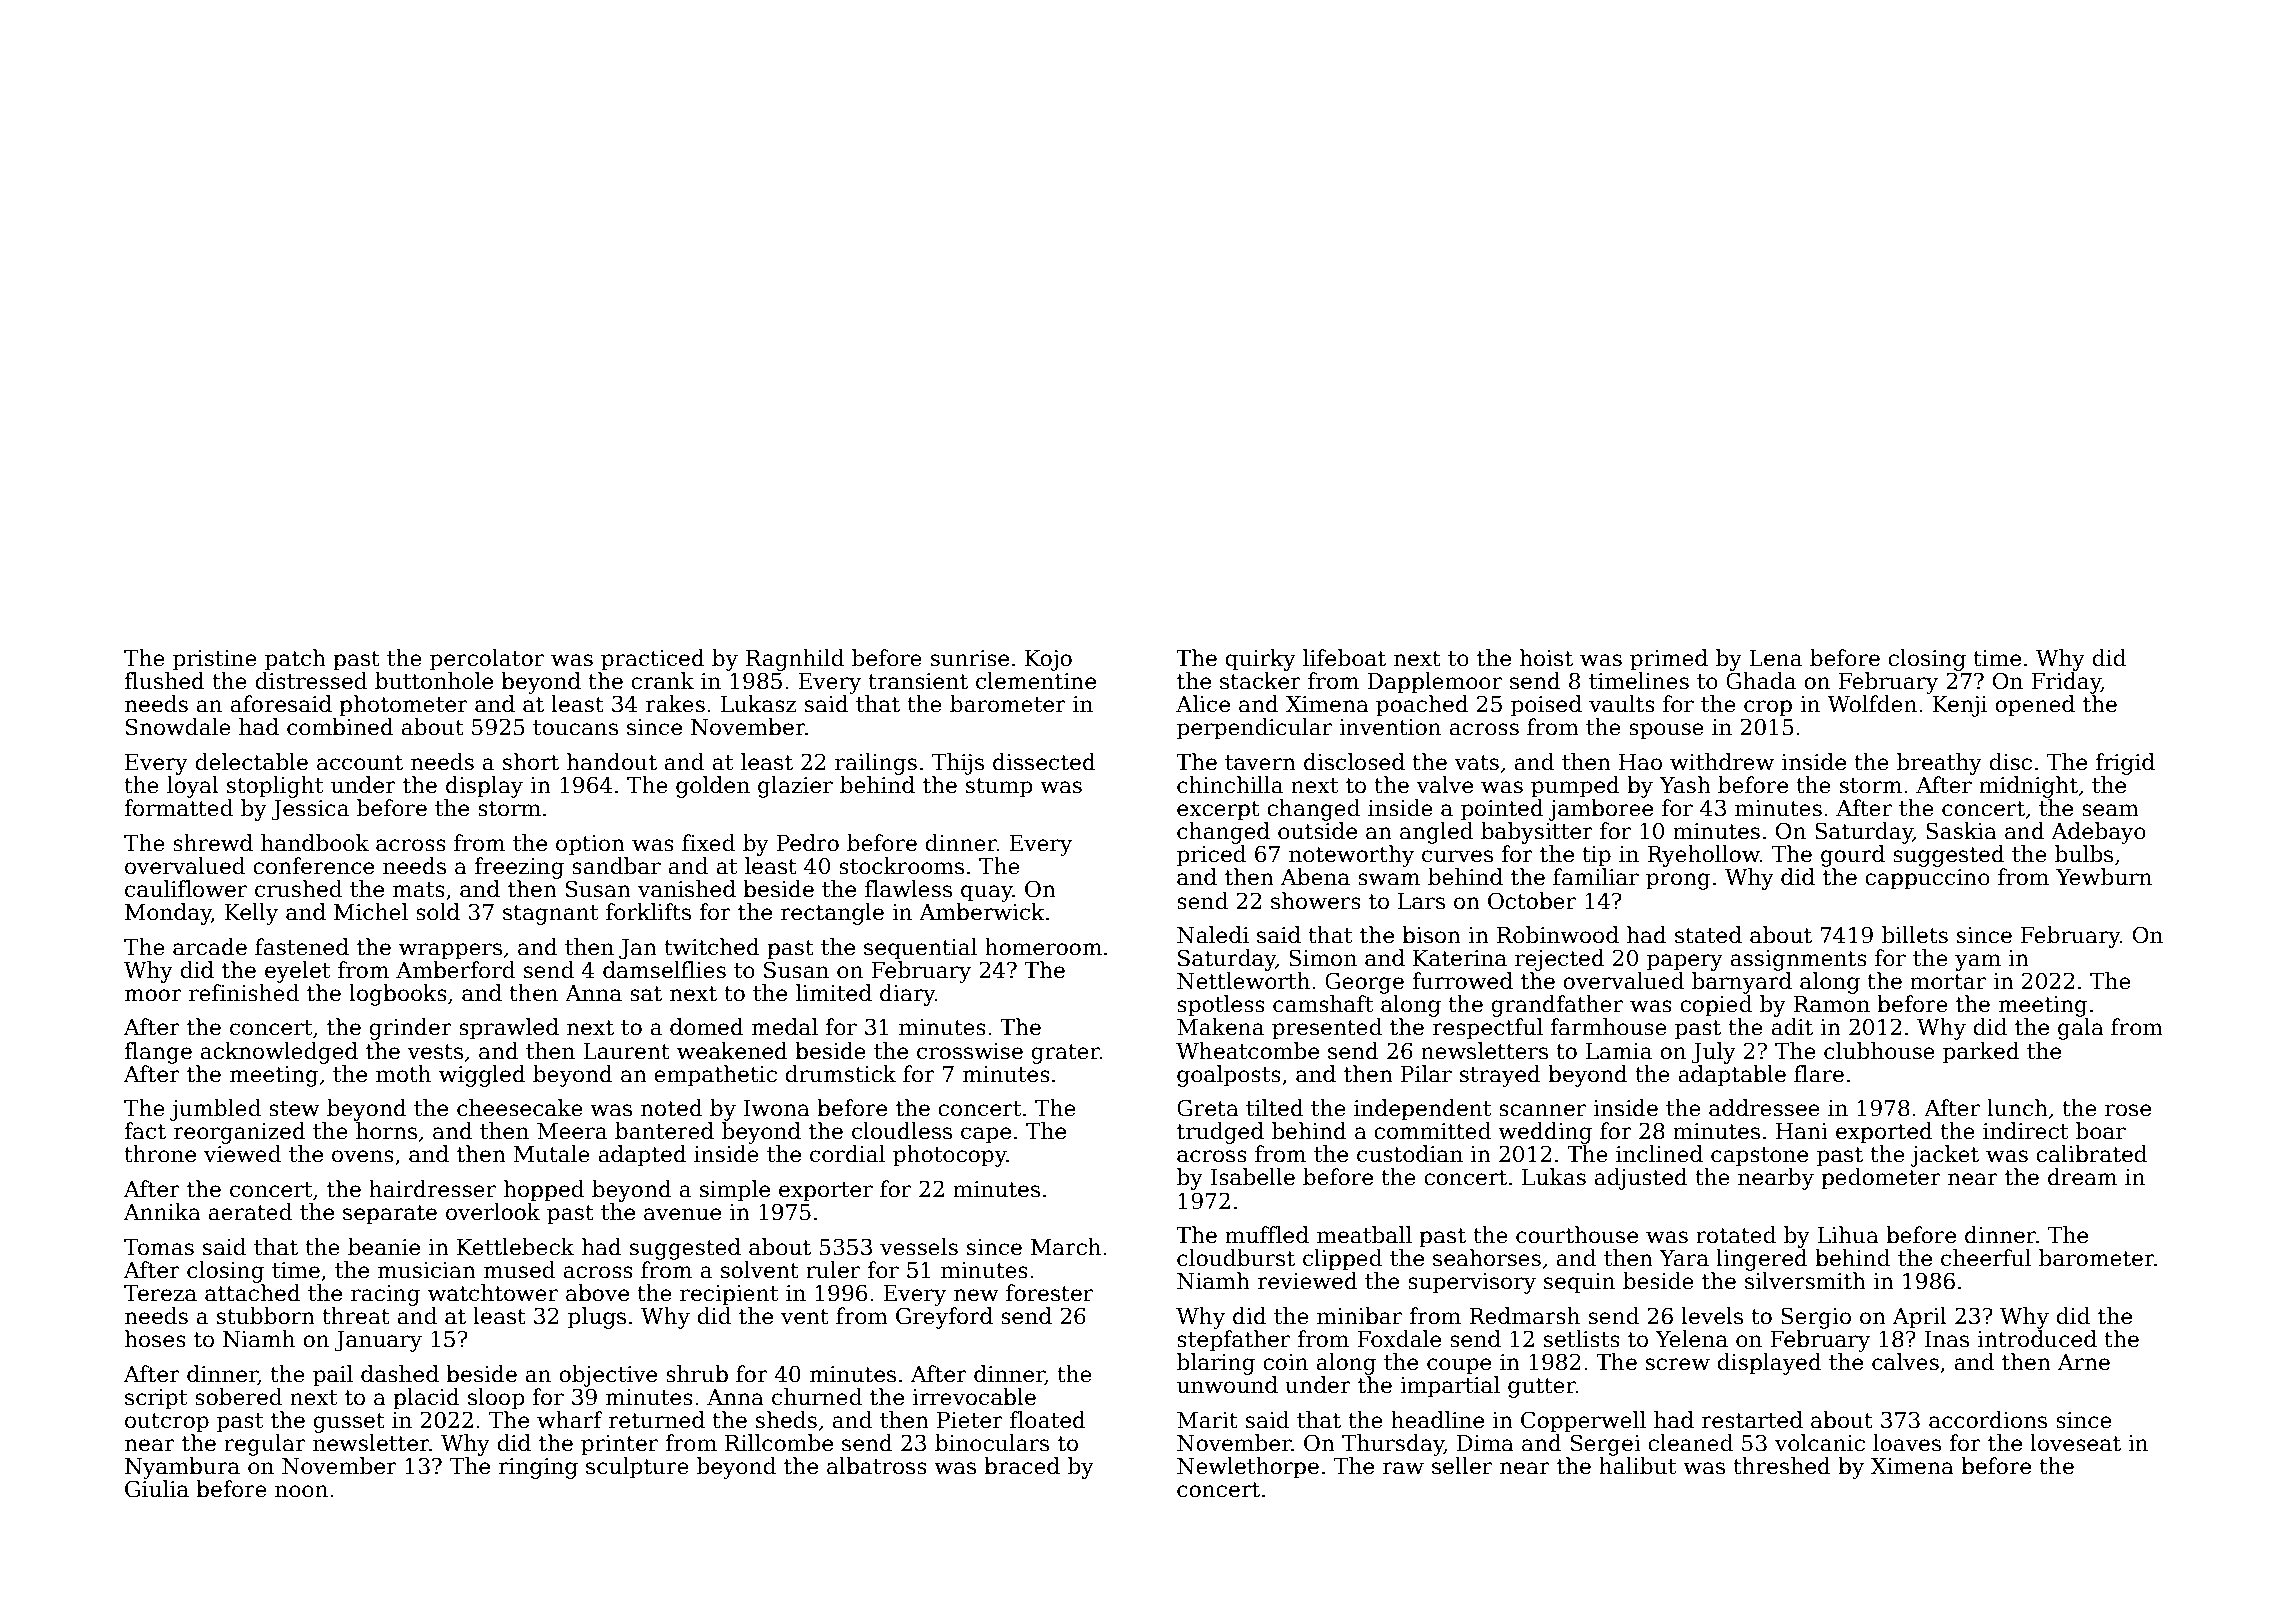 Image resolution: width=2292 pixels, height=1620 pixels. Describe the element at coordinates (1959, 706) in the page. I see `Kenji` at that location.
